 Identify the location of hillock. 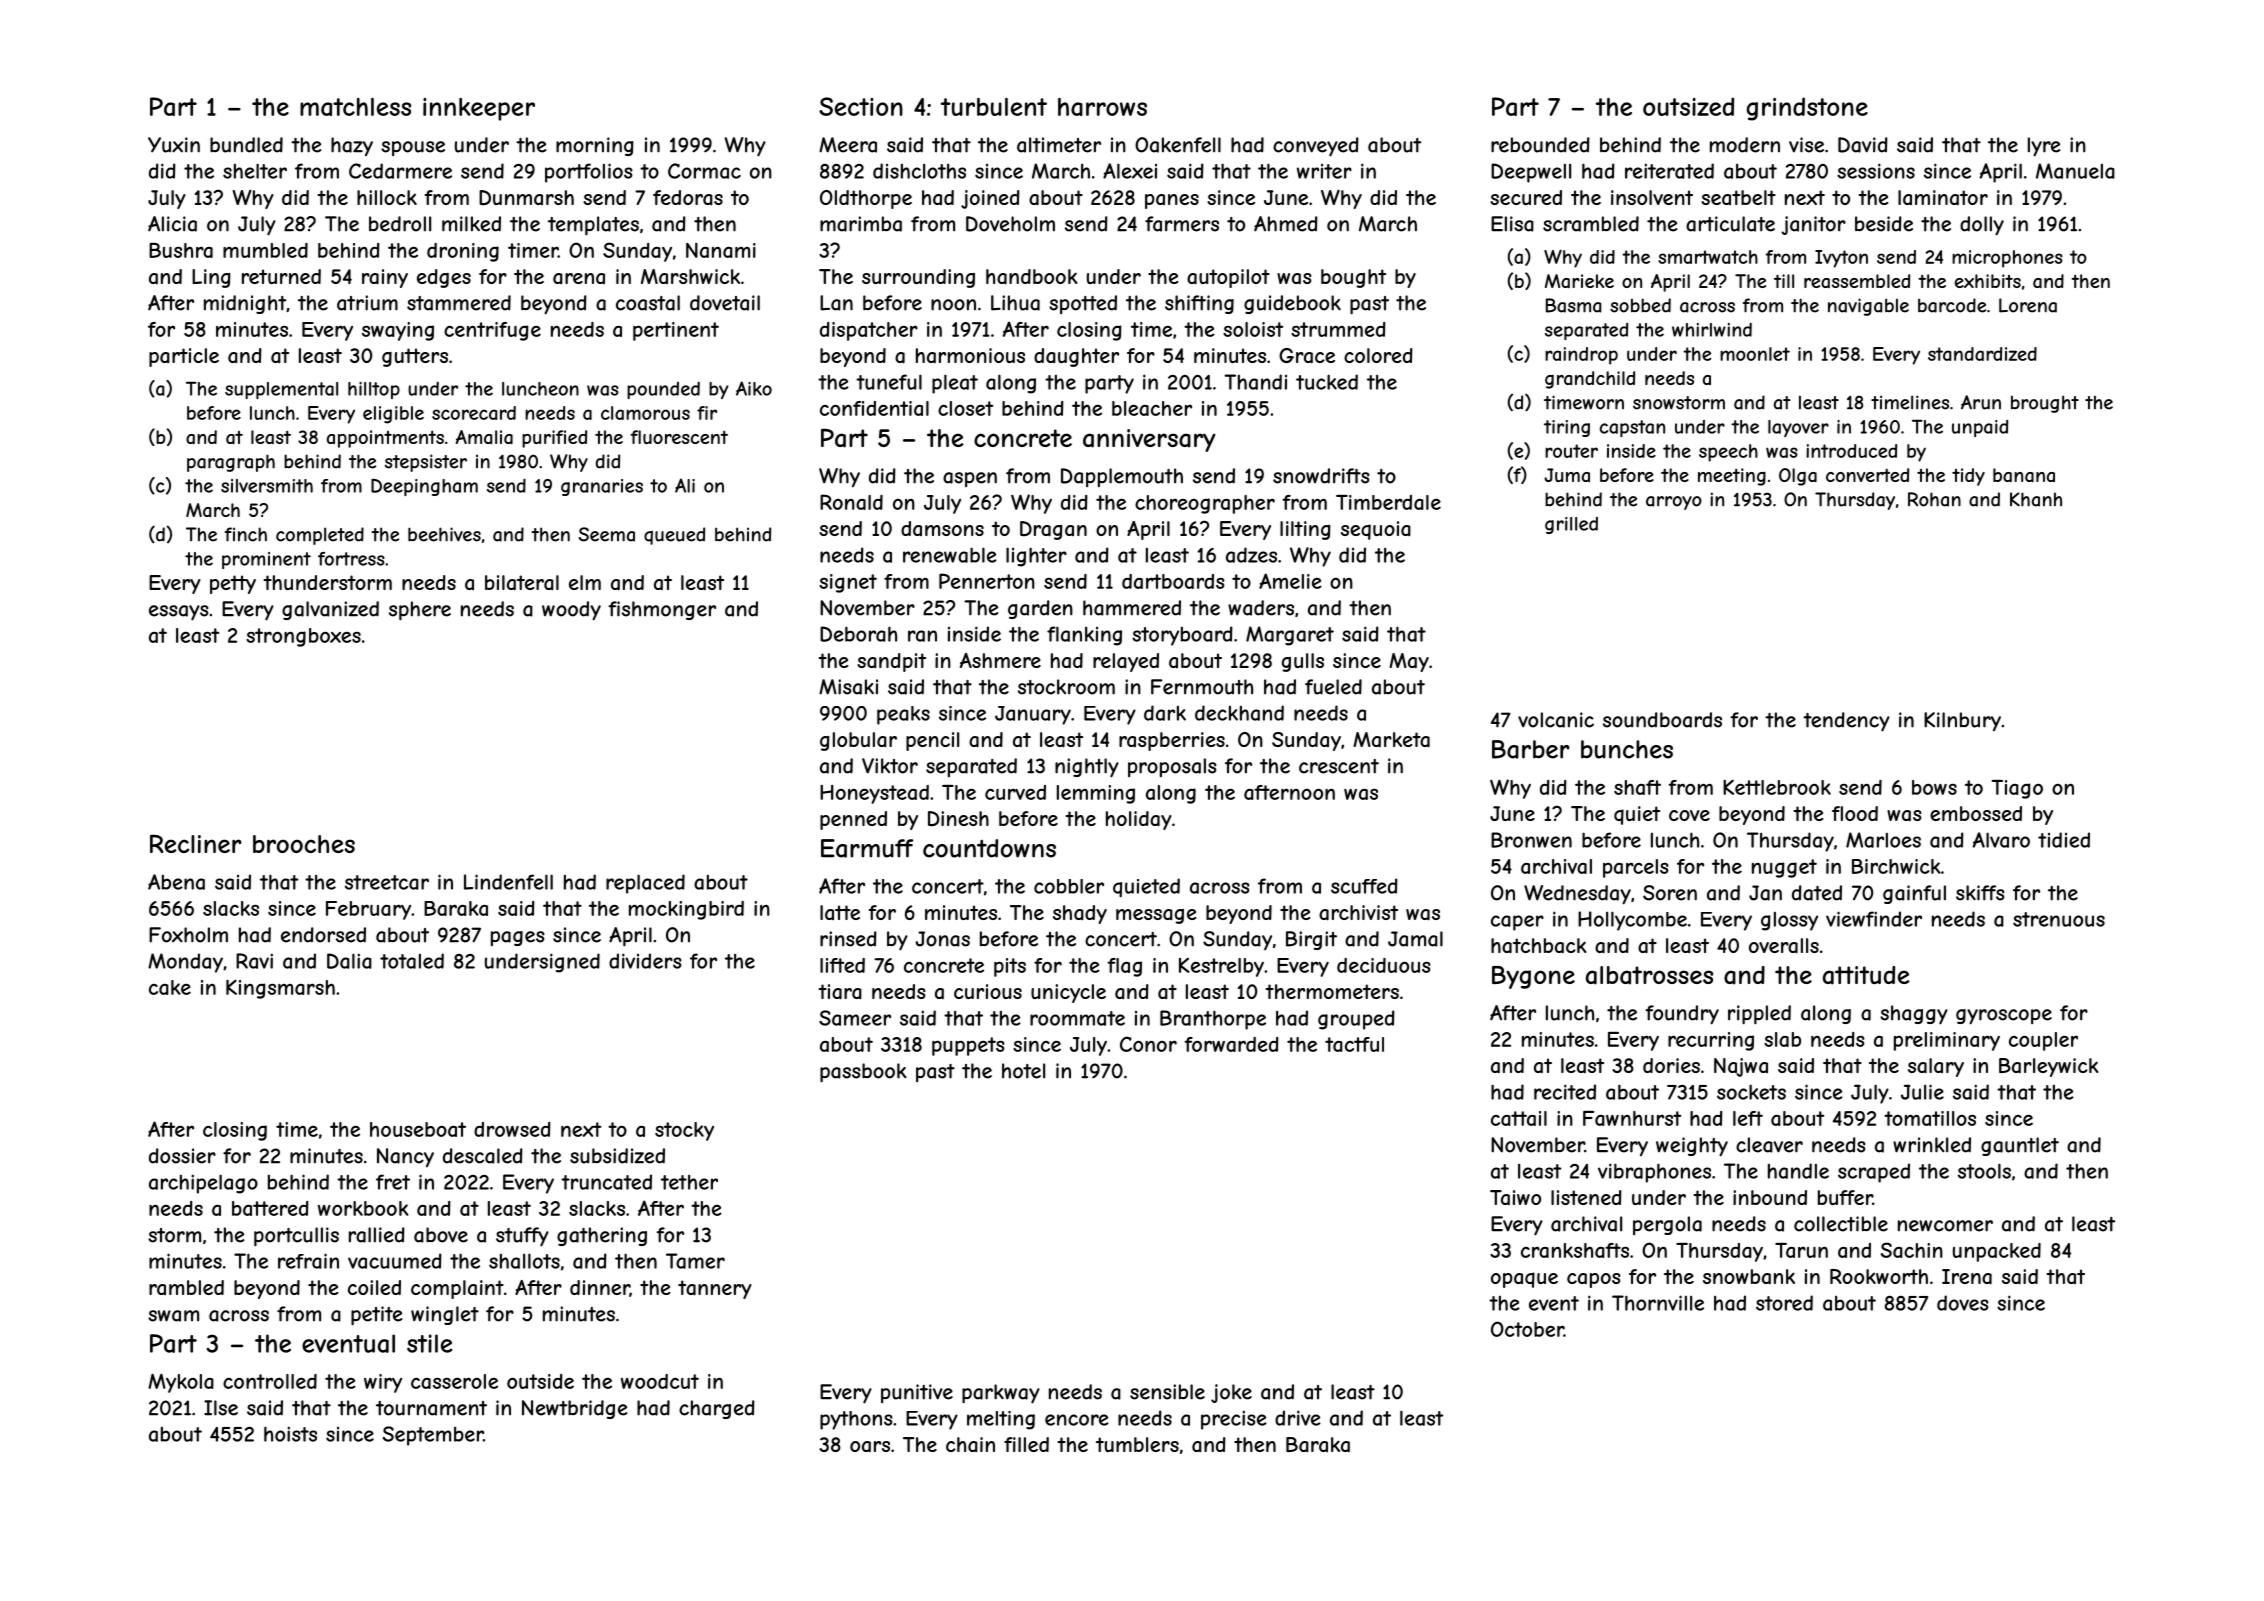
(387, 197).
